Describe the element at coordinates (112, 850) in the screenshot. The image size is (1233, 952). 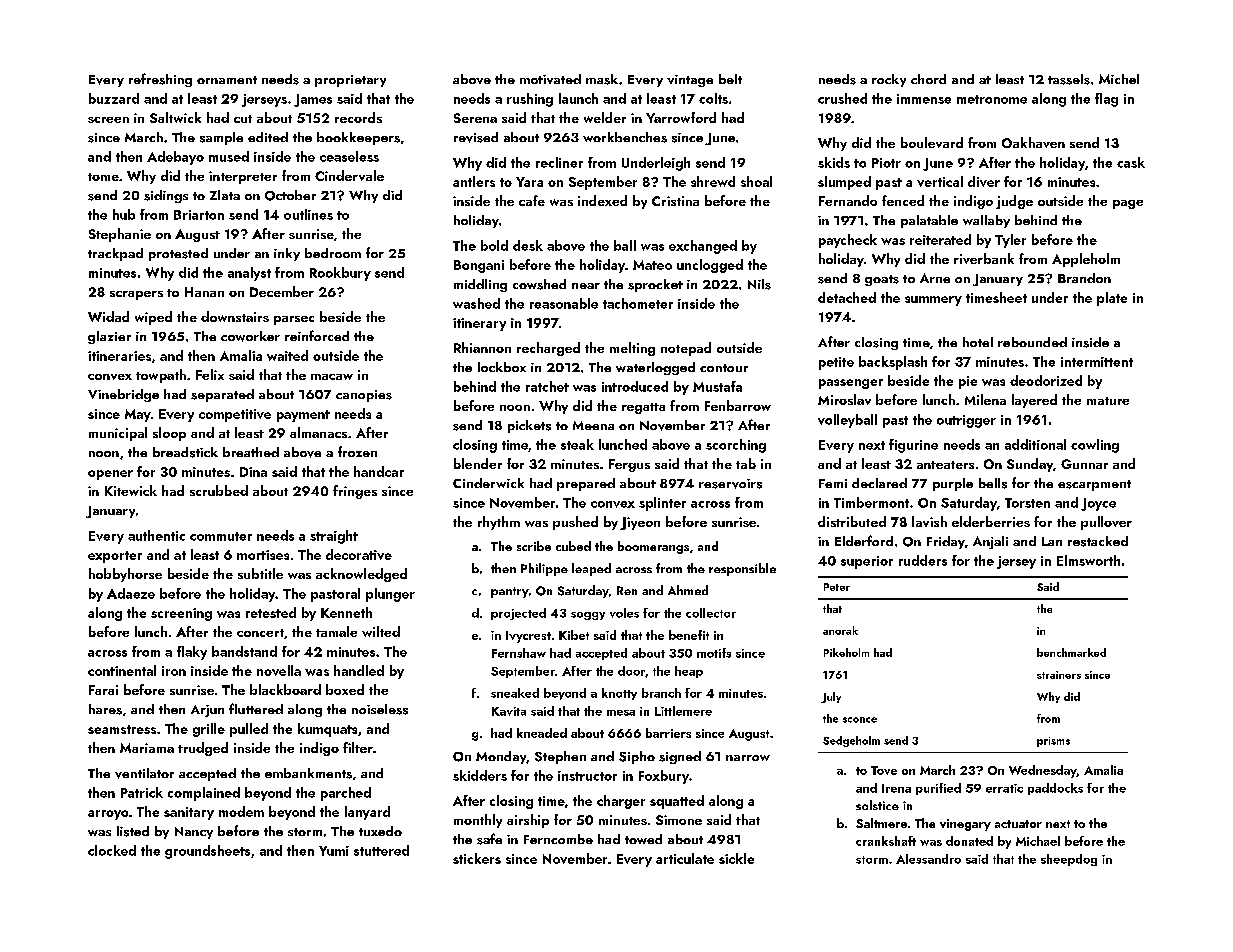
I see `clocked` at that location.
